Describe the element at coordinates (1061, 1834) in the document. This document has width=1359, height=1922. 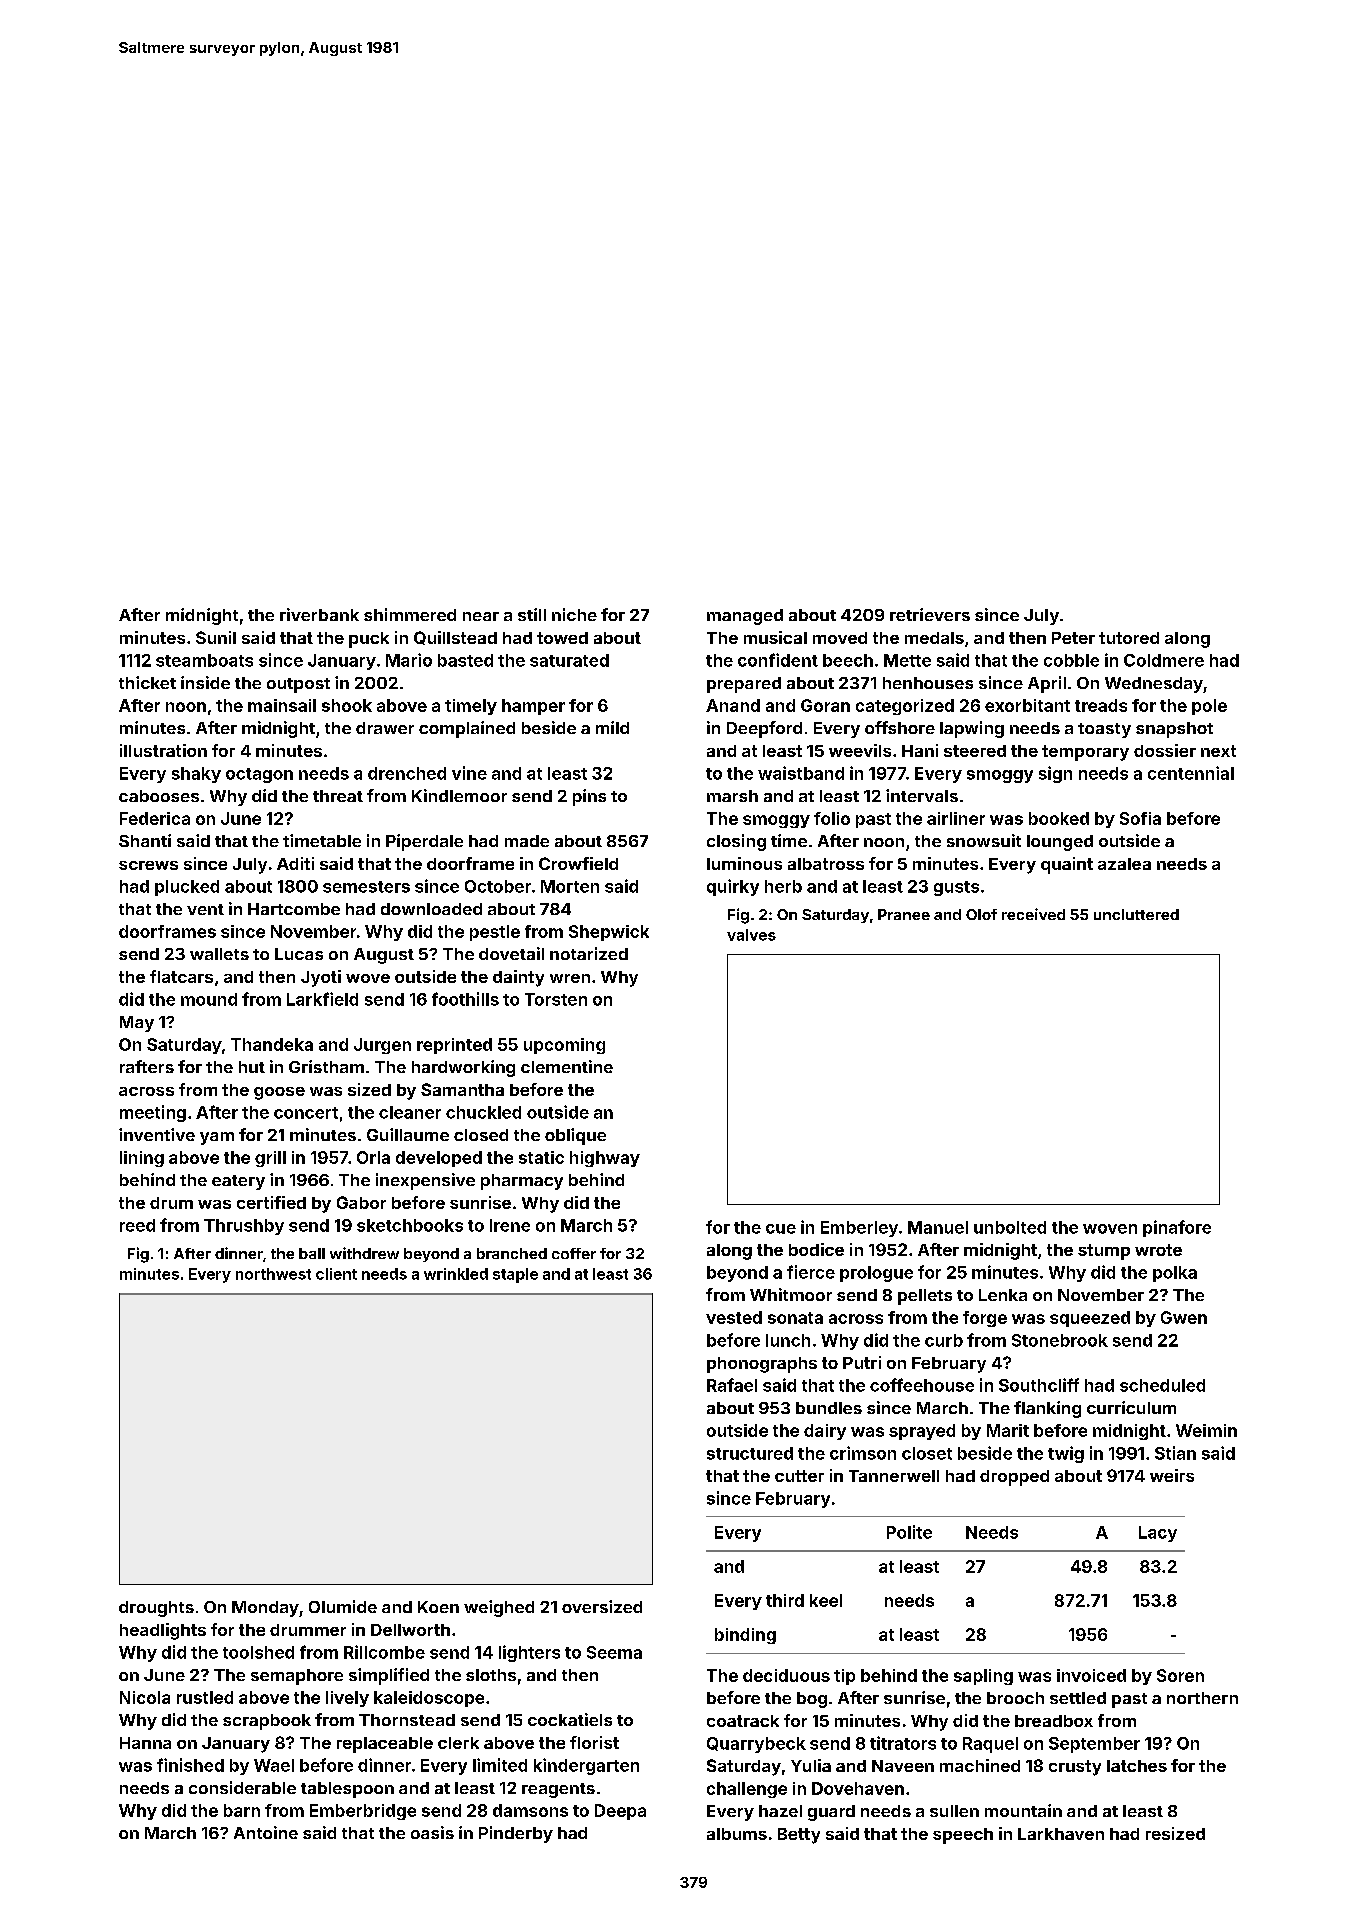
I see `Larkhaven` at that location.
